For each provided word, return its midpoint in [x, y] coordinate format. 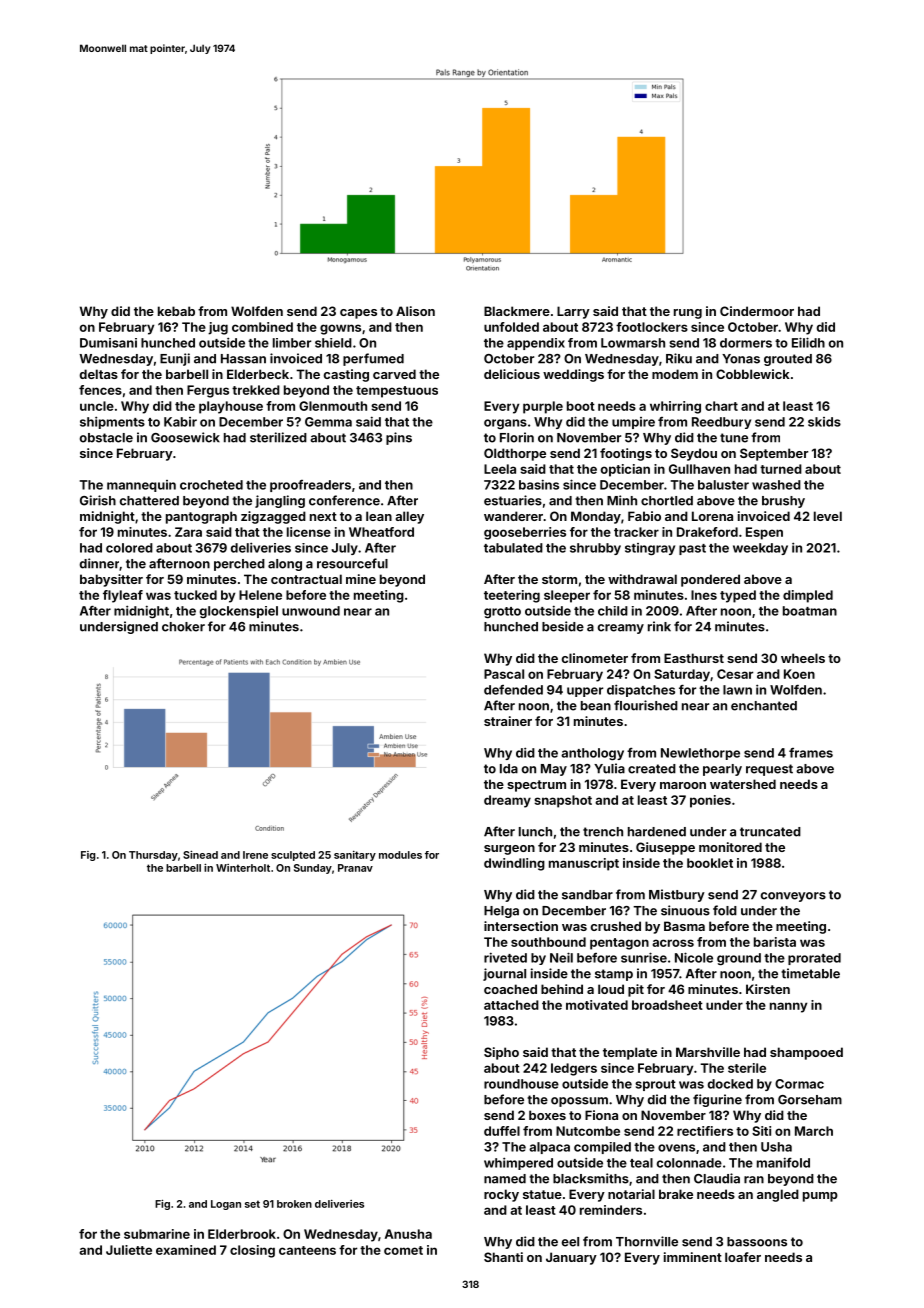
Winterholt [243, 868]
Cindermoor [757, 311]
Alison [415, 311]
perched [239, 565]
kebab [176, 311]
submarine [157, 1234]
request [769, 770]
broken [294, 1204]
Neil [561, 957]
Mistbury [677, 895]
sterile [747, 1068]
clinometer [595, 658]
